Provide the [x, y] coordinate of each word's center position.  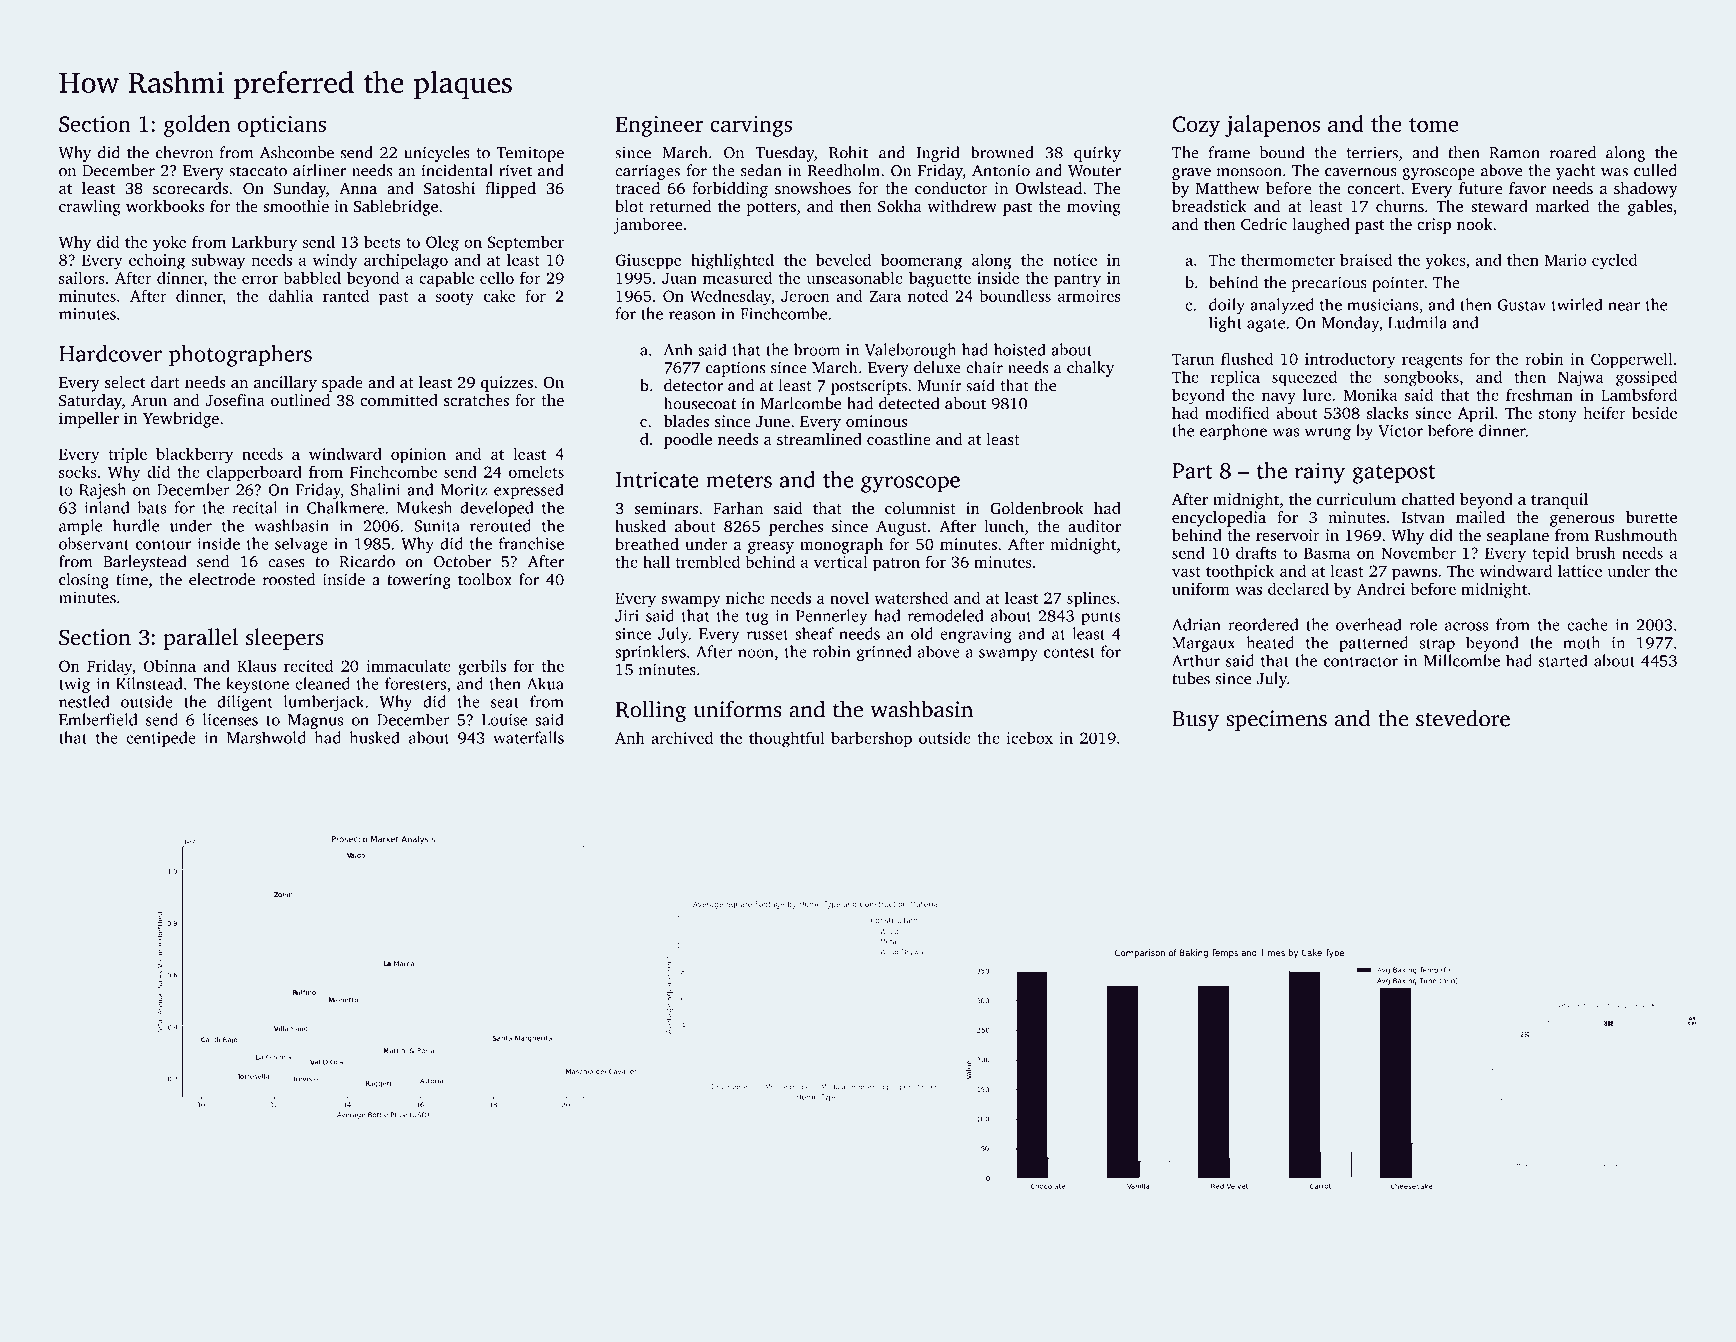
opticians [282, 126]
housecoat [700, 403]
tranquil [1559, 501]
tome [1433, 125]
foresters [415, 683]
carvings [751, 126]
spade [342, 384]
